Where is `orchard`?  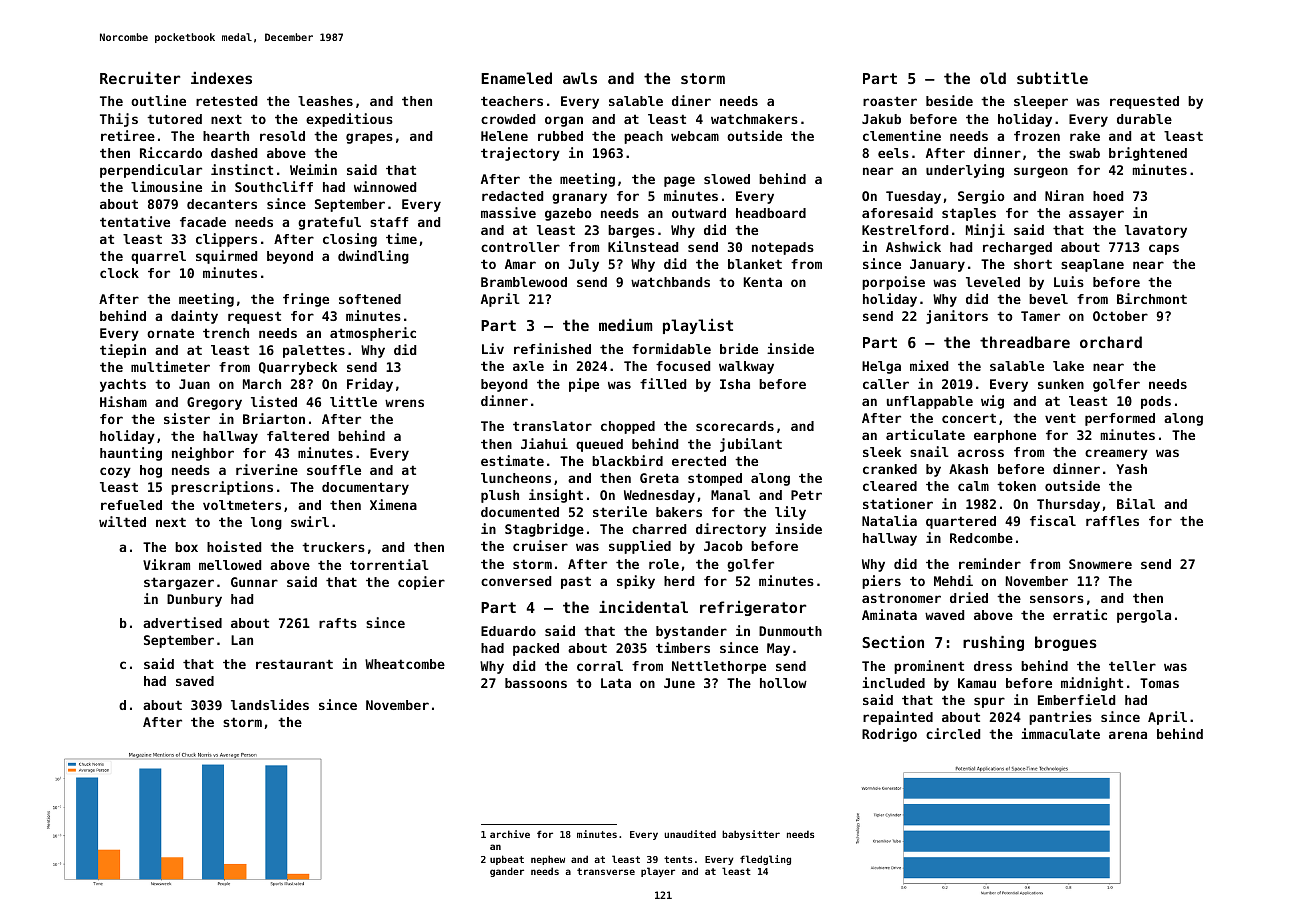
orchard is located at coordinates (1111, 342).
